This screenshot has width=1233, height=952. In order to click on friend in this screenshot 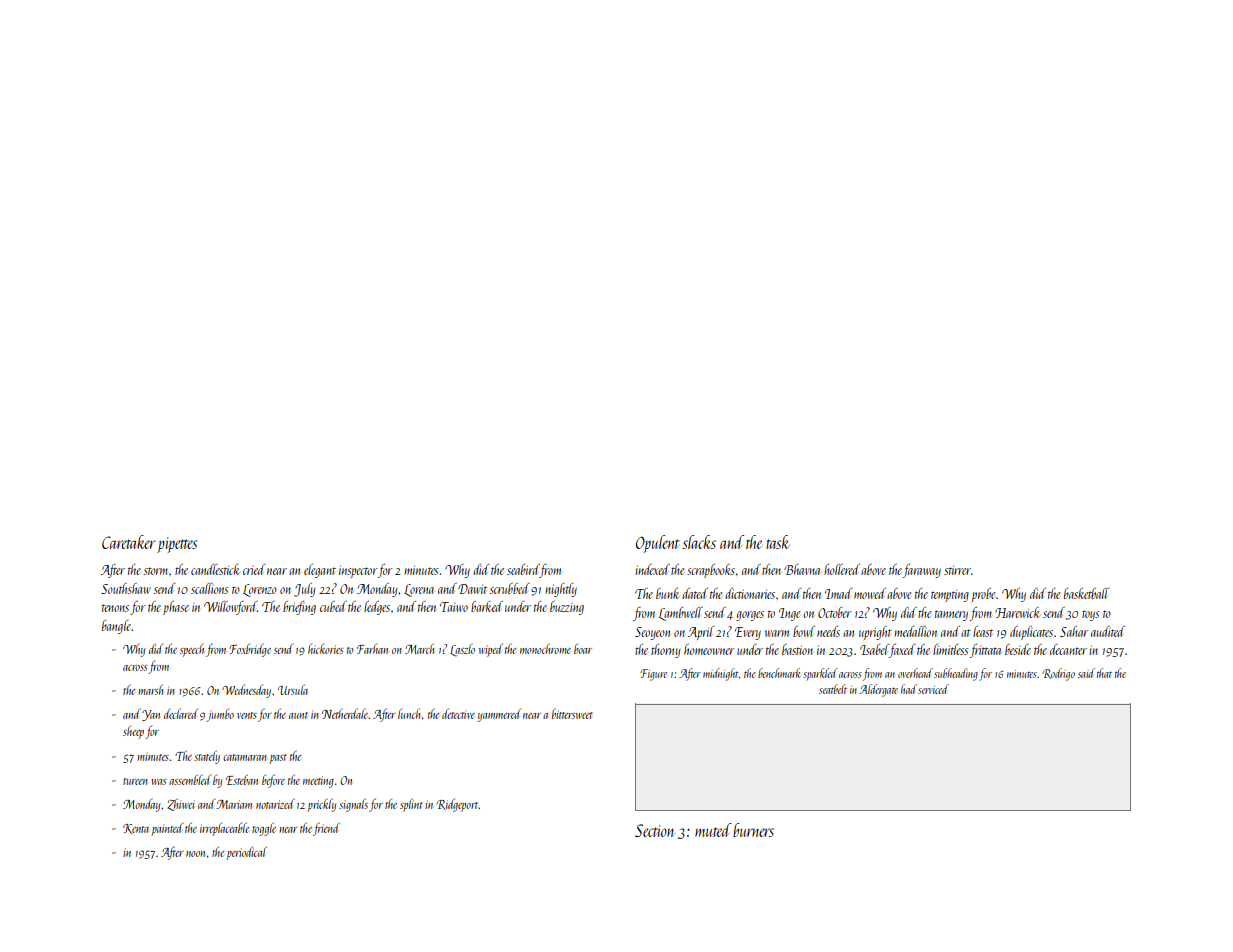, I will do `click(326, 829)`.
